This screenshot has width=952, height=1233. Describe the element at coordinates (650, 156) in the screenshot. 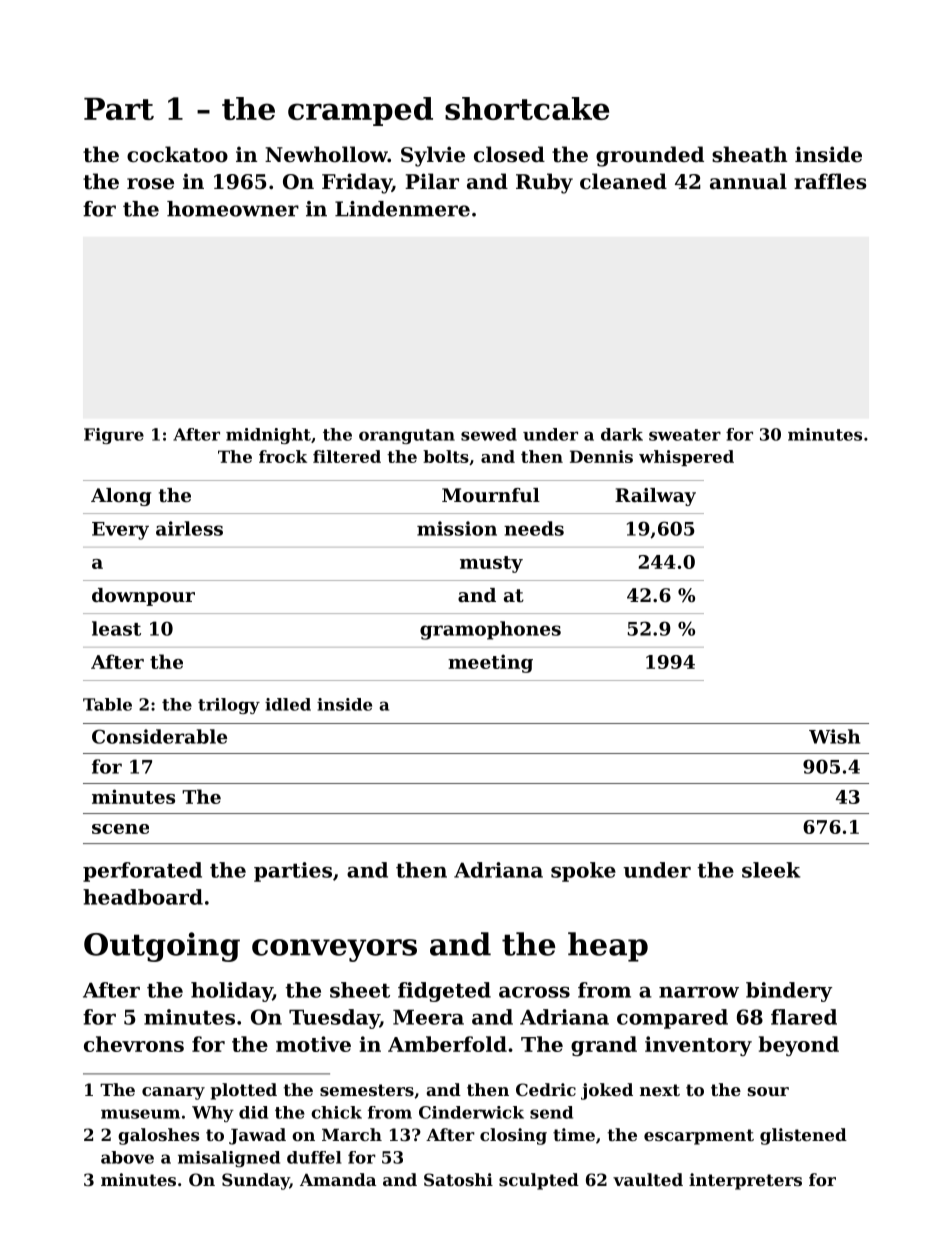

I see `grounded` at that location.
